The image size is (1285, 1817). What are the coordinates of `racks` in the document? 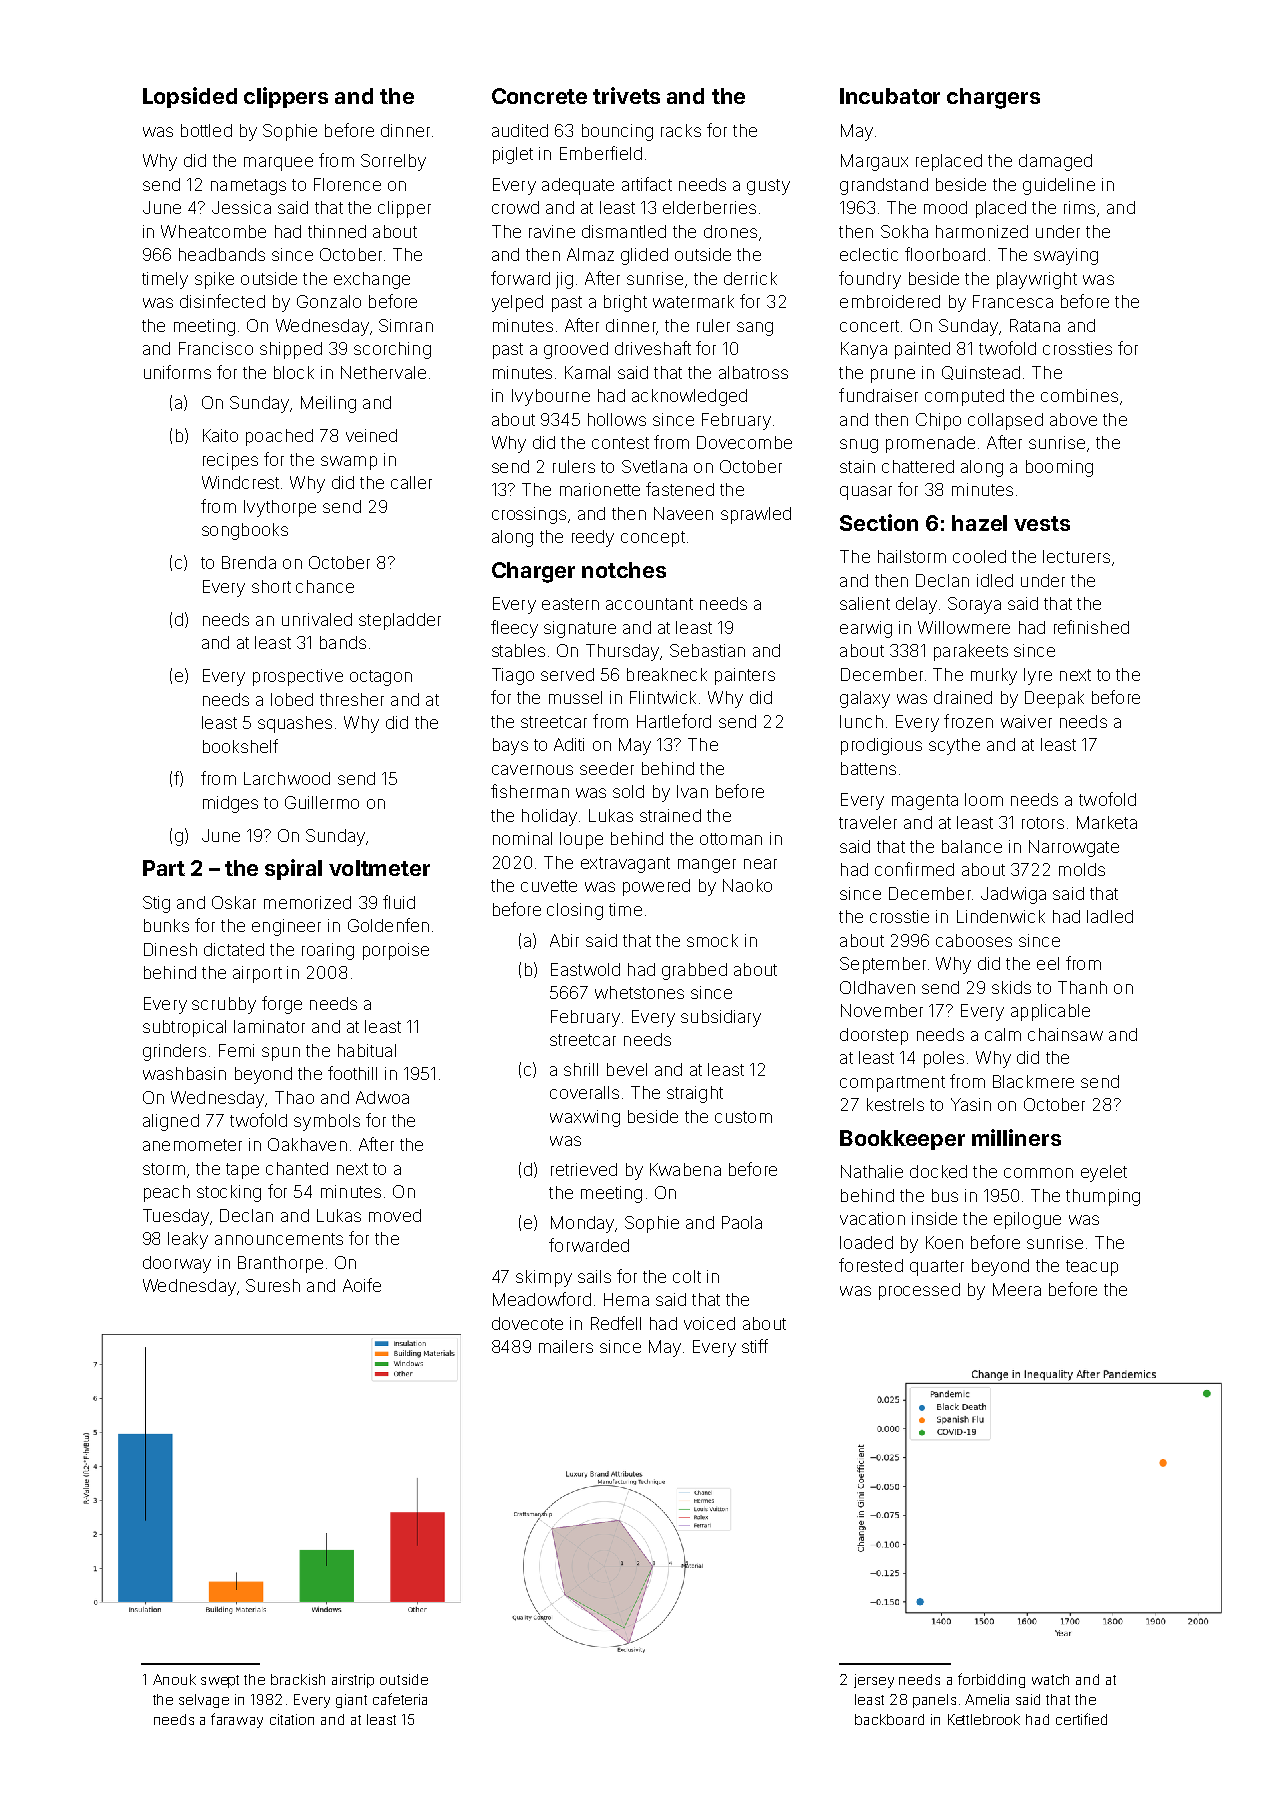 It's located at (681, 130).
